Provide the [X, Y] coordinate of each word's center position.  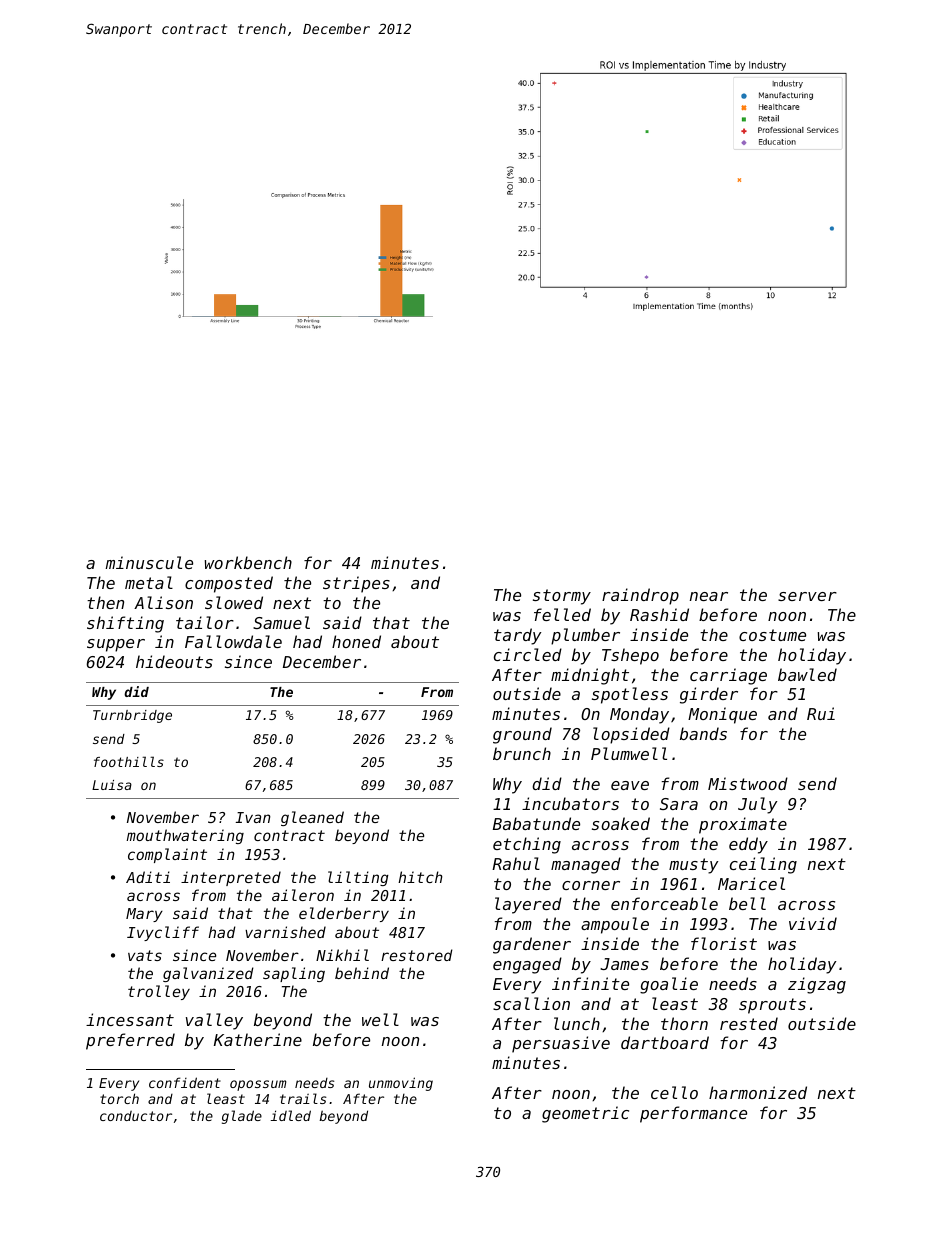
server [807, 596]
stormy [562, 597]
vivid [813, 923]
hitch [420, 877]
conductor [136, 1116]
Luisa [112, 785]
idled [291, 1115]
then [105, 602]
